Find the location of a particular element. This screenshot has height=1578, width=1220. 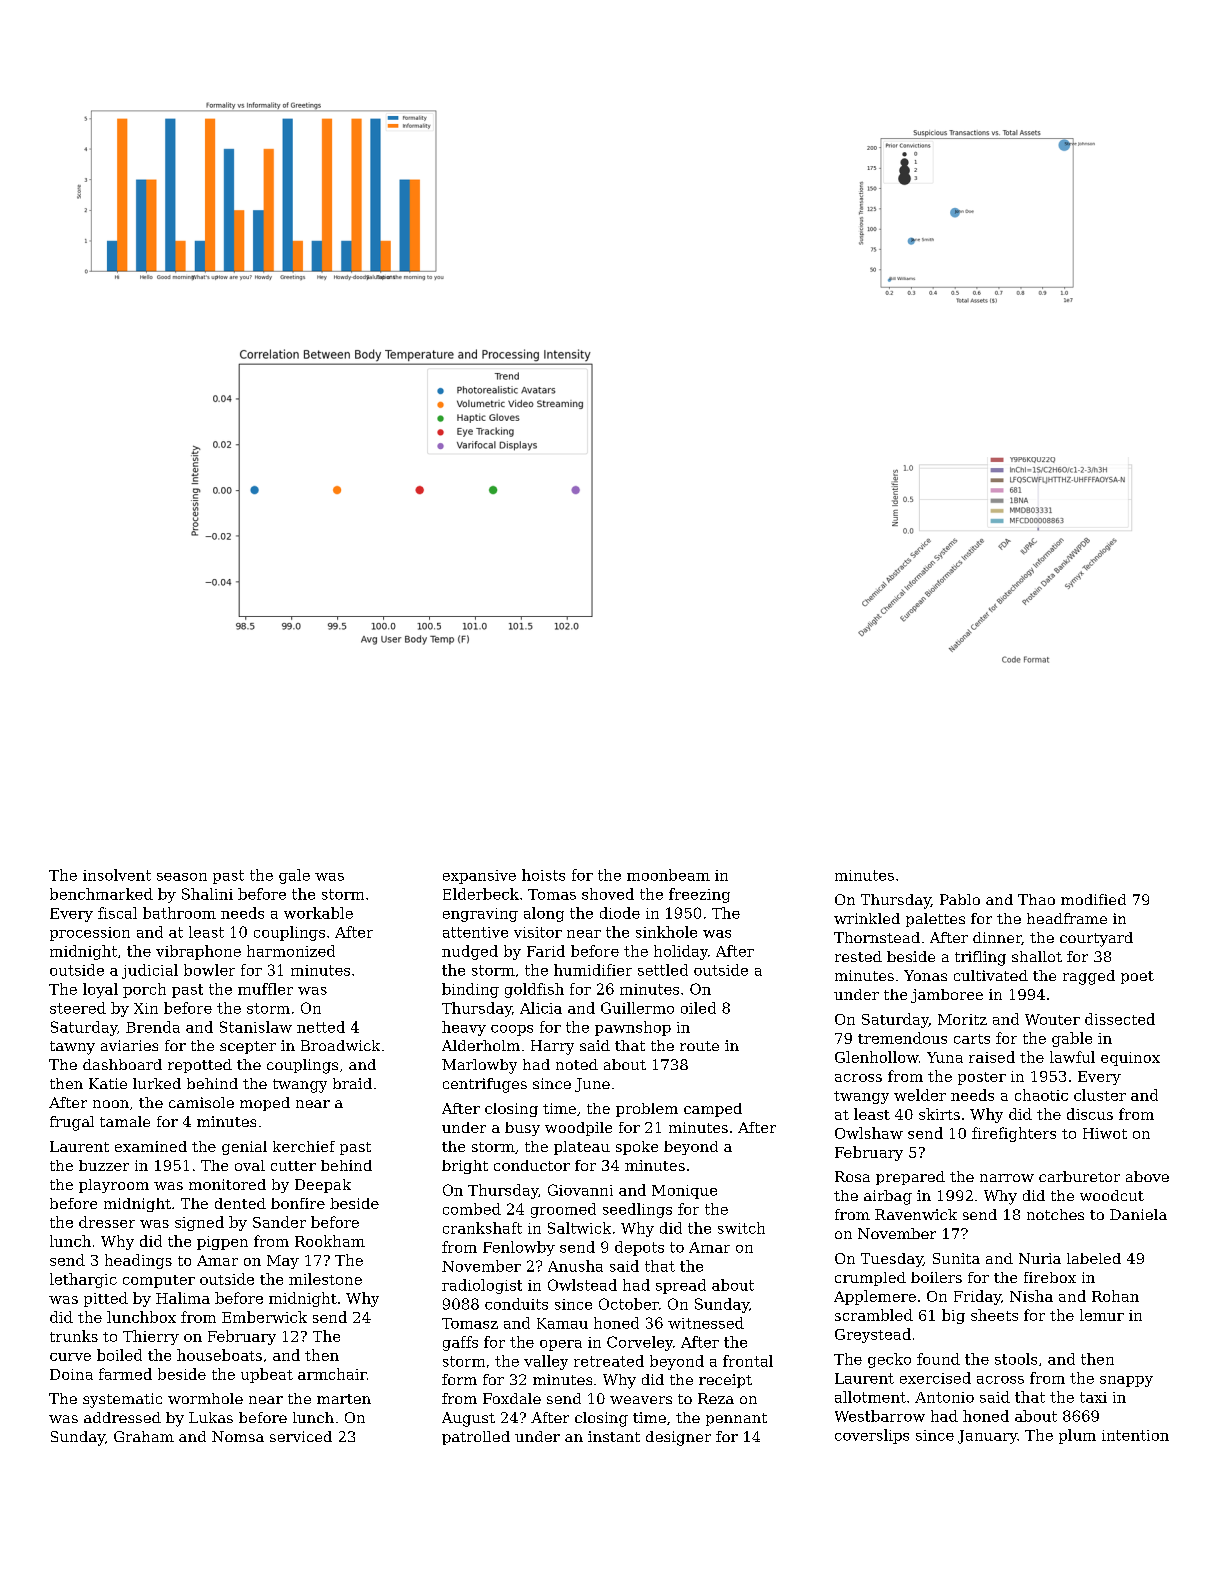

Nisha is located at coordinates (1031, 1296).
